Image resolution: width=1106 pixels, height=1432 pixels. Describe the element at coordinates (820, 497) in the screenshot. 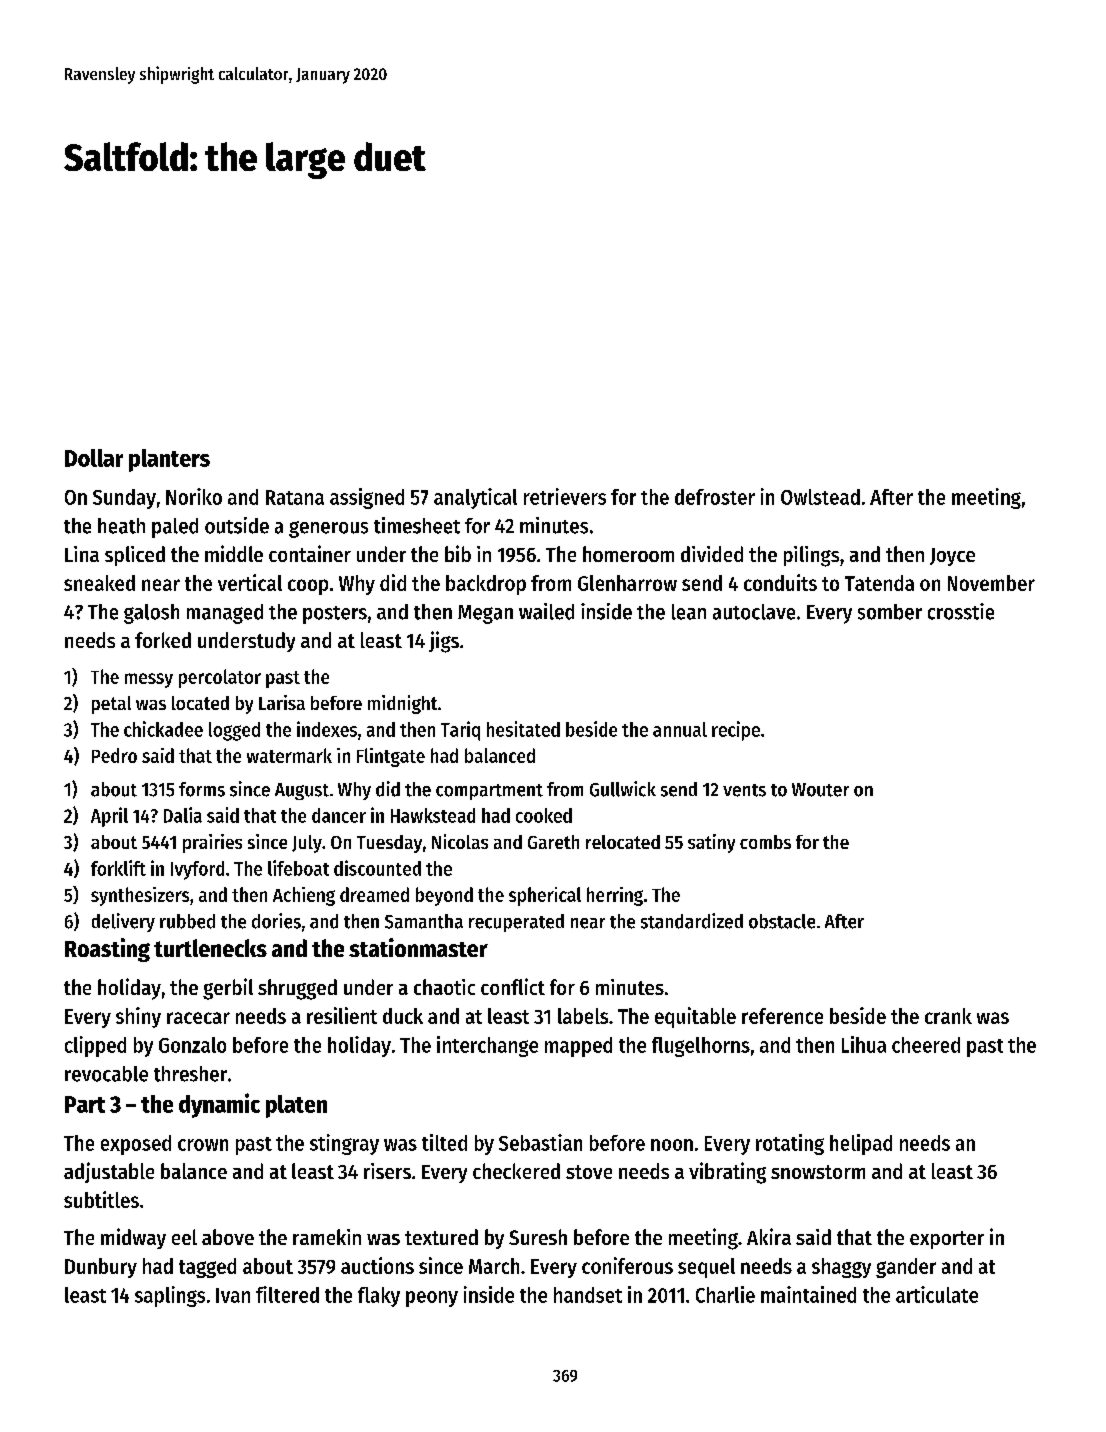

I see `Owlstead` at that location.
